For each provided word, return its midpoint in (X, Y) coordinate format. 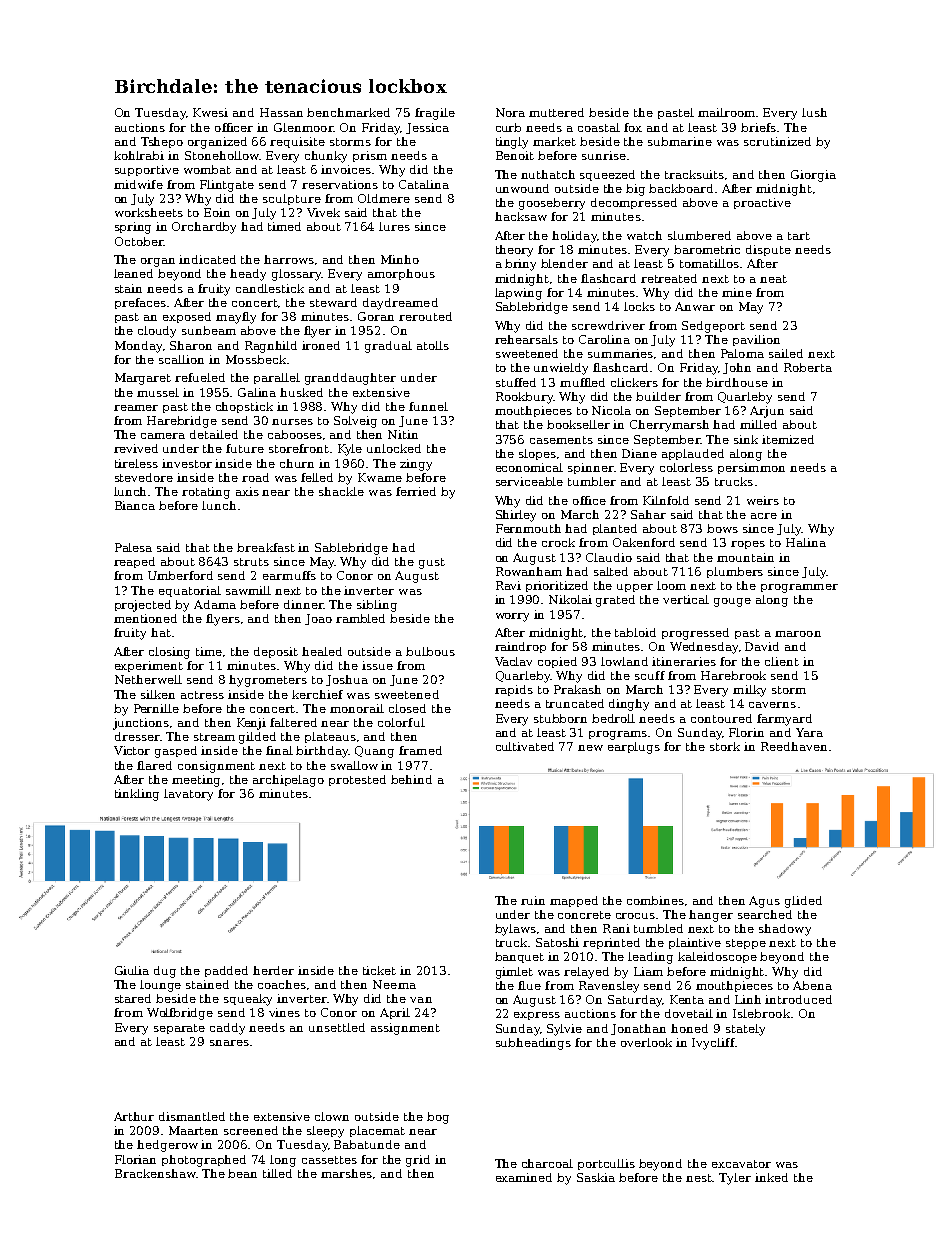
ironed (321, 345)
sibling (377, 606)
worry (512, 617)
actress (202, 695)
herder (273, 970)
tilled (277, 1173)
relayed (586, 973)
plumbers (735, 572)
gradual (388, 347)
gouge (732, 602)
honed (689, 1028)
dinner (304, 604)
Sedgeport (713, 327)
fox (633, 127)
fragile (435, 114)
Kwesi (210, 112)
